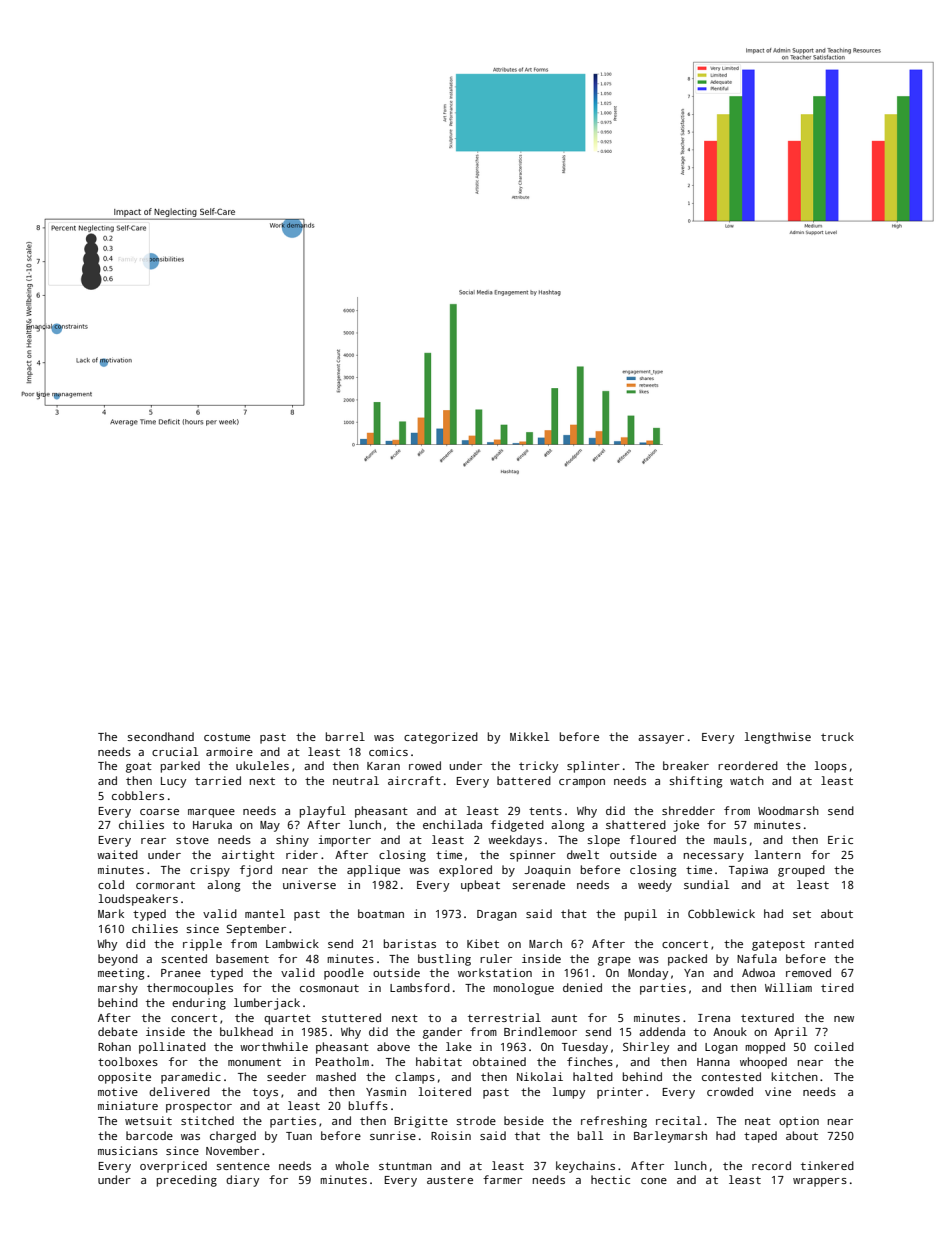  I want to click on stitched, so click(207, 1120).
